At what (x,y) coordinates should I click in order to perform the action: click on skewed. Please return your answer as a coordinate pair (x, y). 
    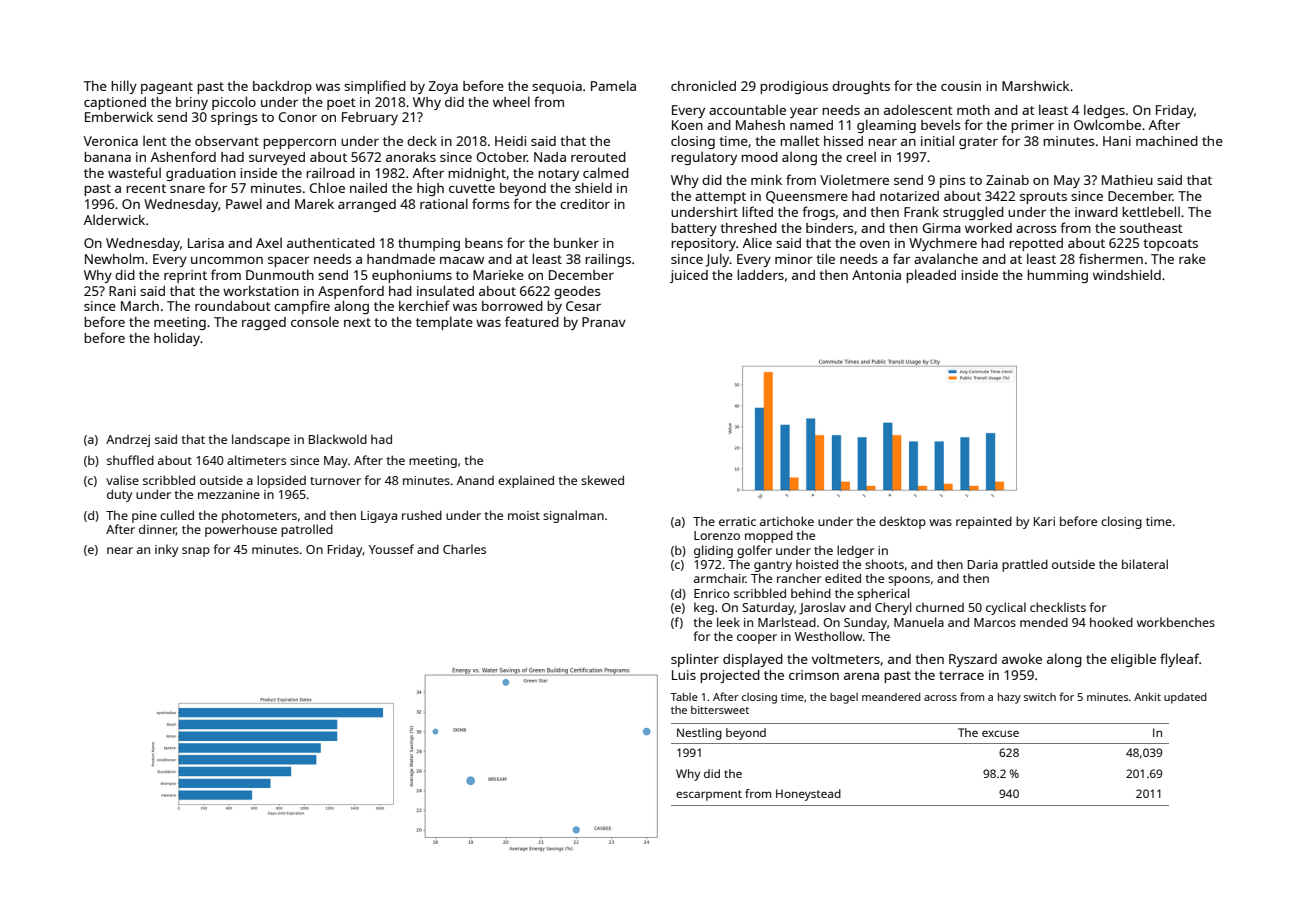
    Looking at the image, I should click on (602, 480).
